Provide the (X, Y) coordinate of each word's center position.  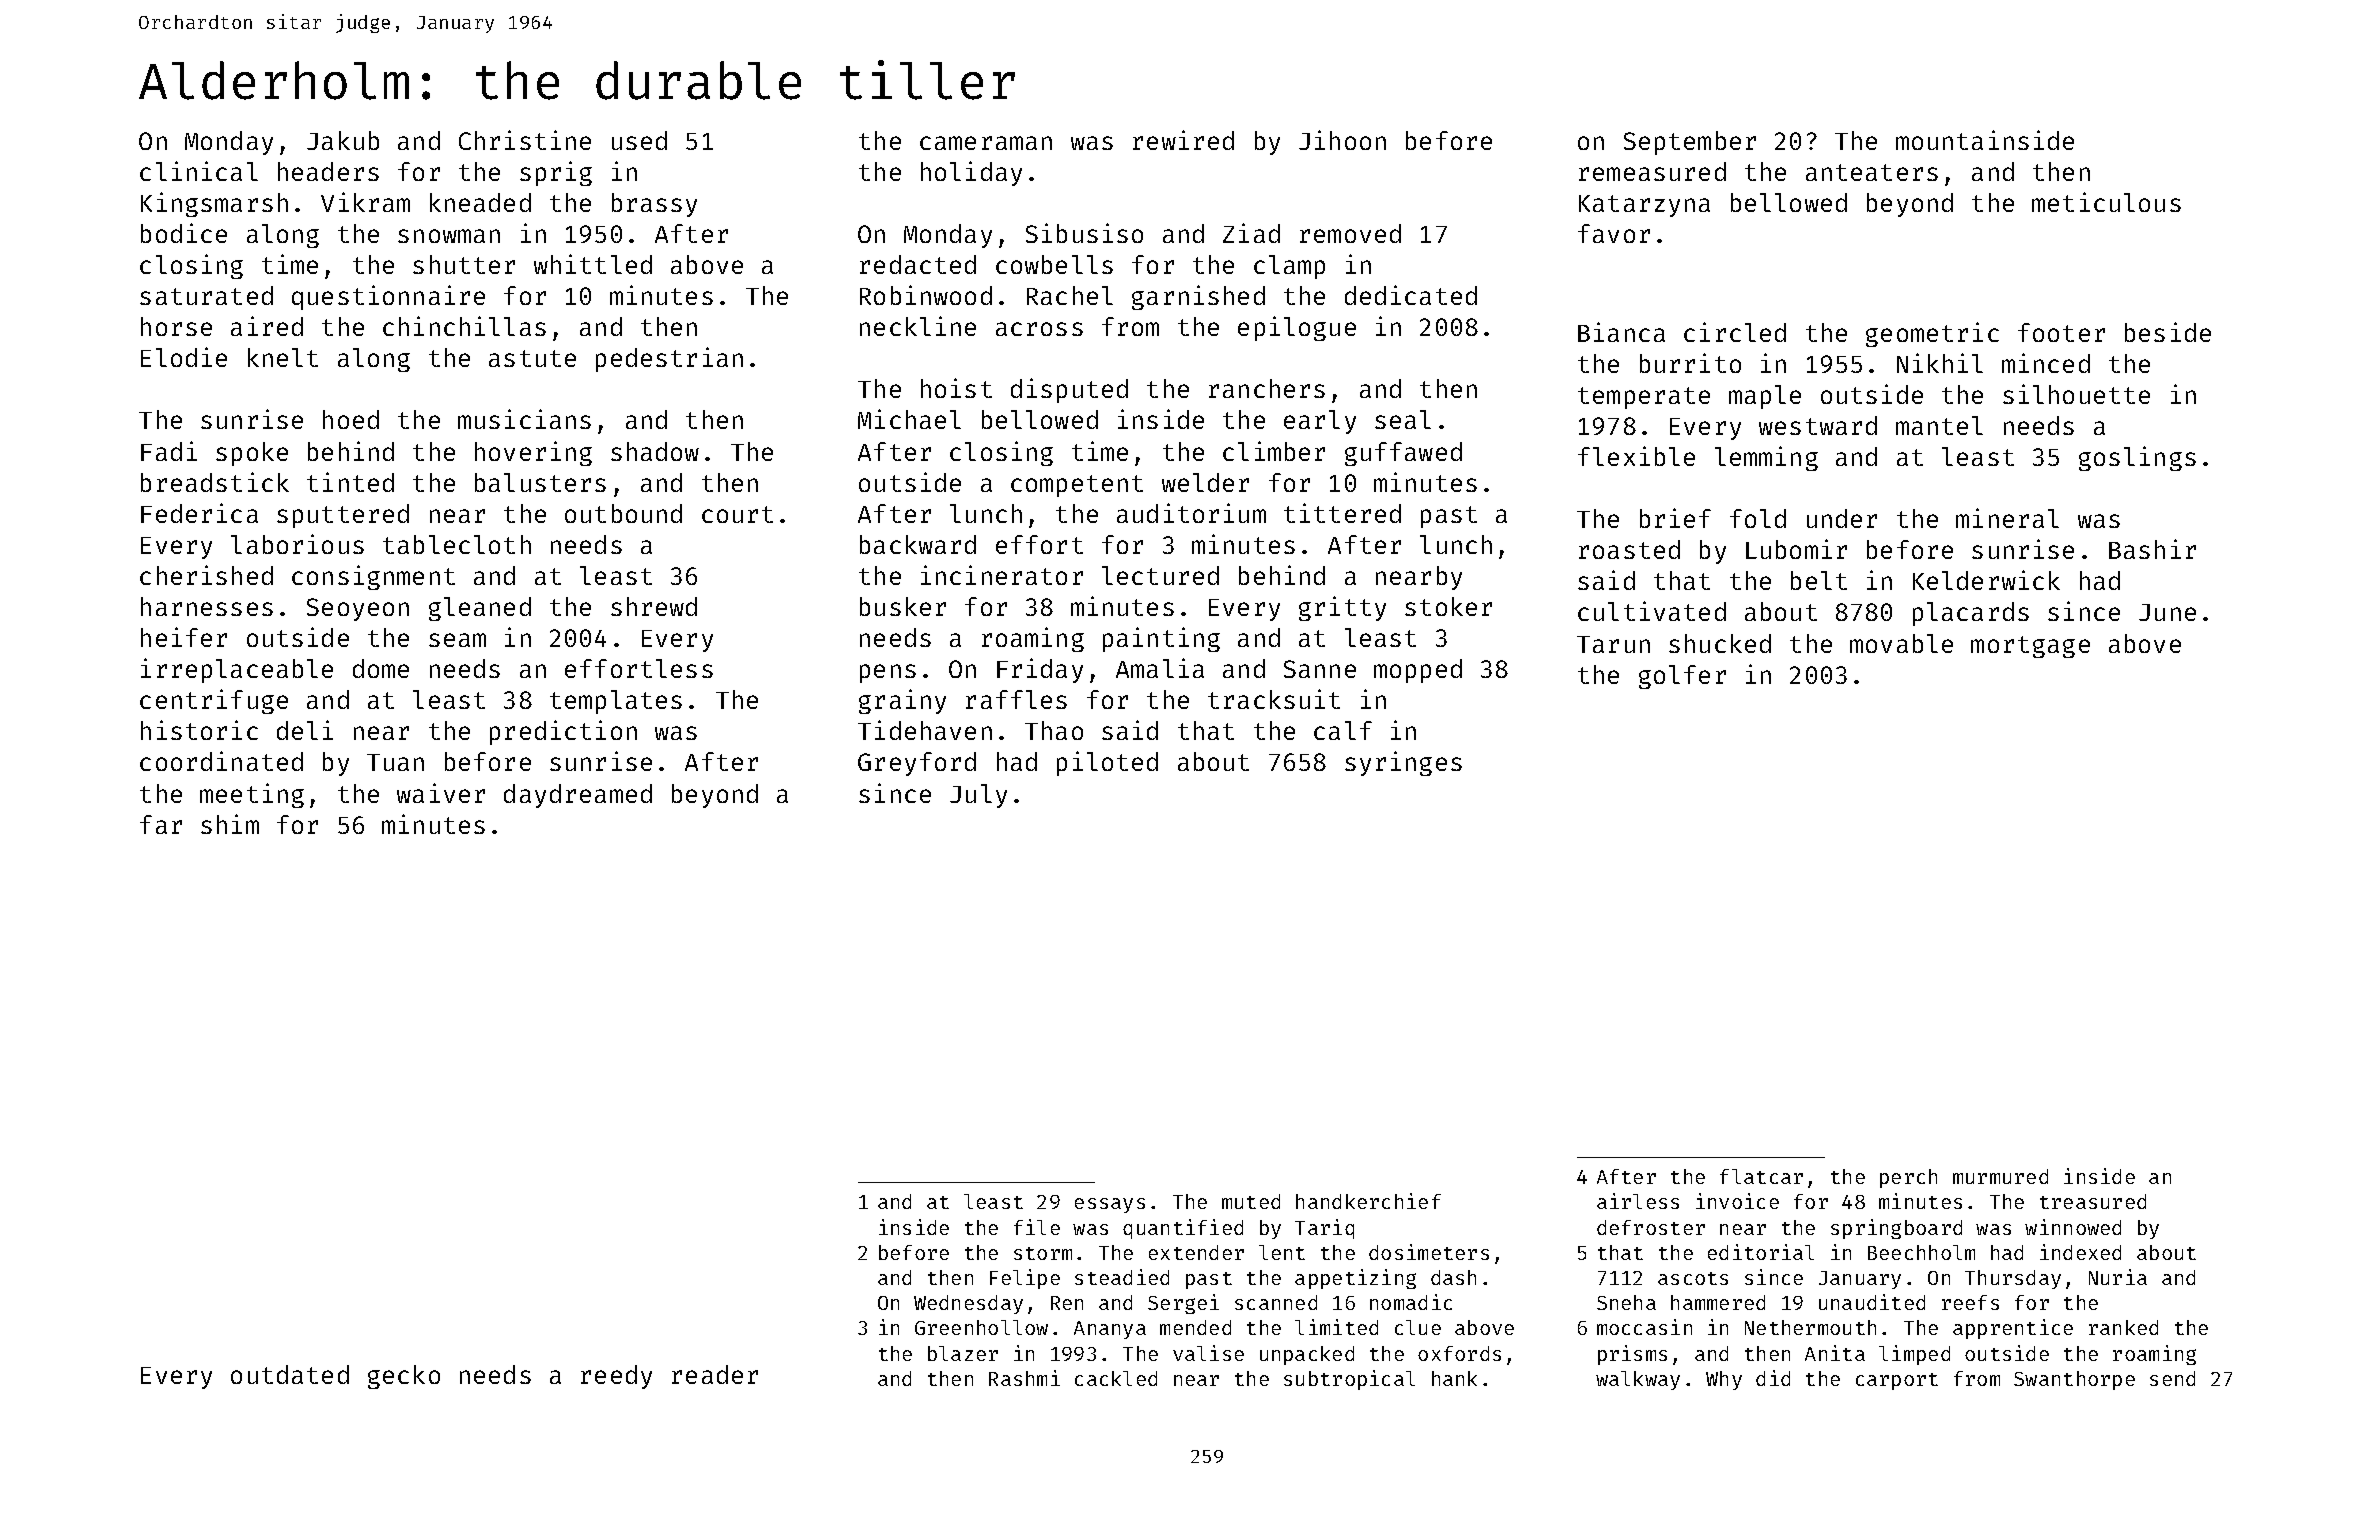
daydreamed (578, 796)
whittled (593, 264)
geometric (1932, 334)
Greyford (917, 764)
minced (2046, 363)
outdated (290, 1374)
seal (1403, 419)
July (978, 796)
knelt (283, 357)
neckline (918, 326)
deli (305, 730)
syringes (1403, 763)
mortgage (2030, 647)
